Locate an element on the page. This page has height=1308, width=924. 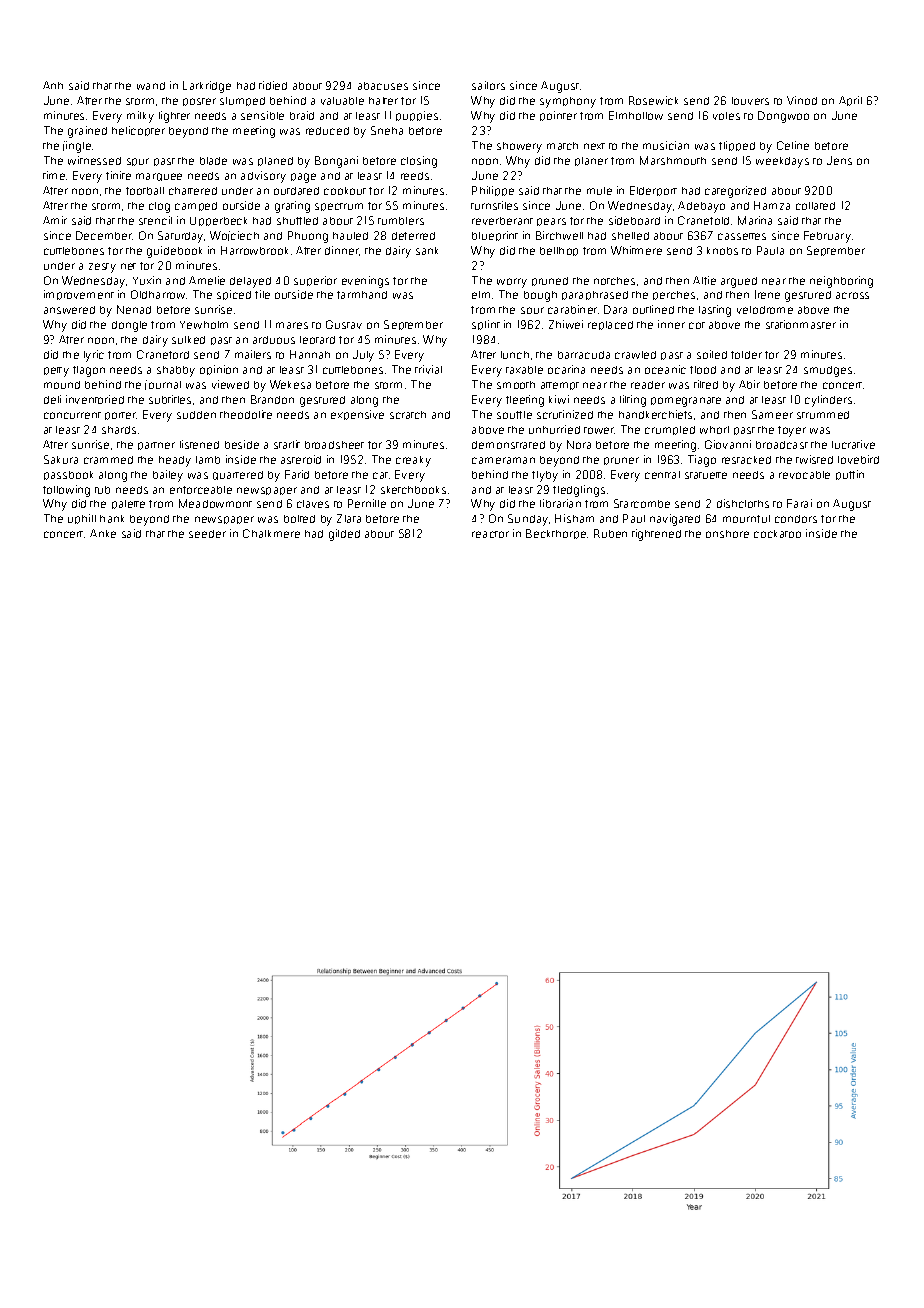
restacked is located at coordinates (746, 460).
